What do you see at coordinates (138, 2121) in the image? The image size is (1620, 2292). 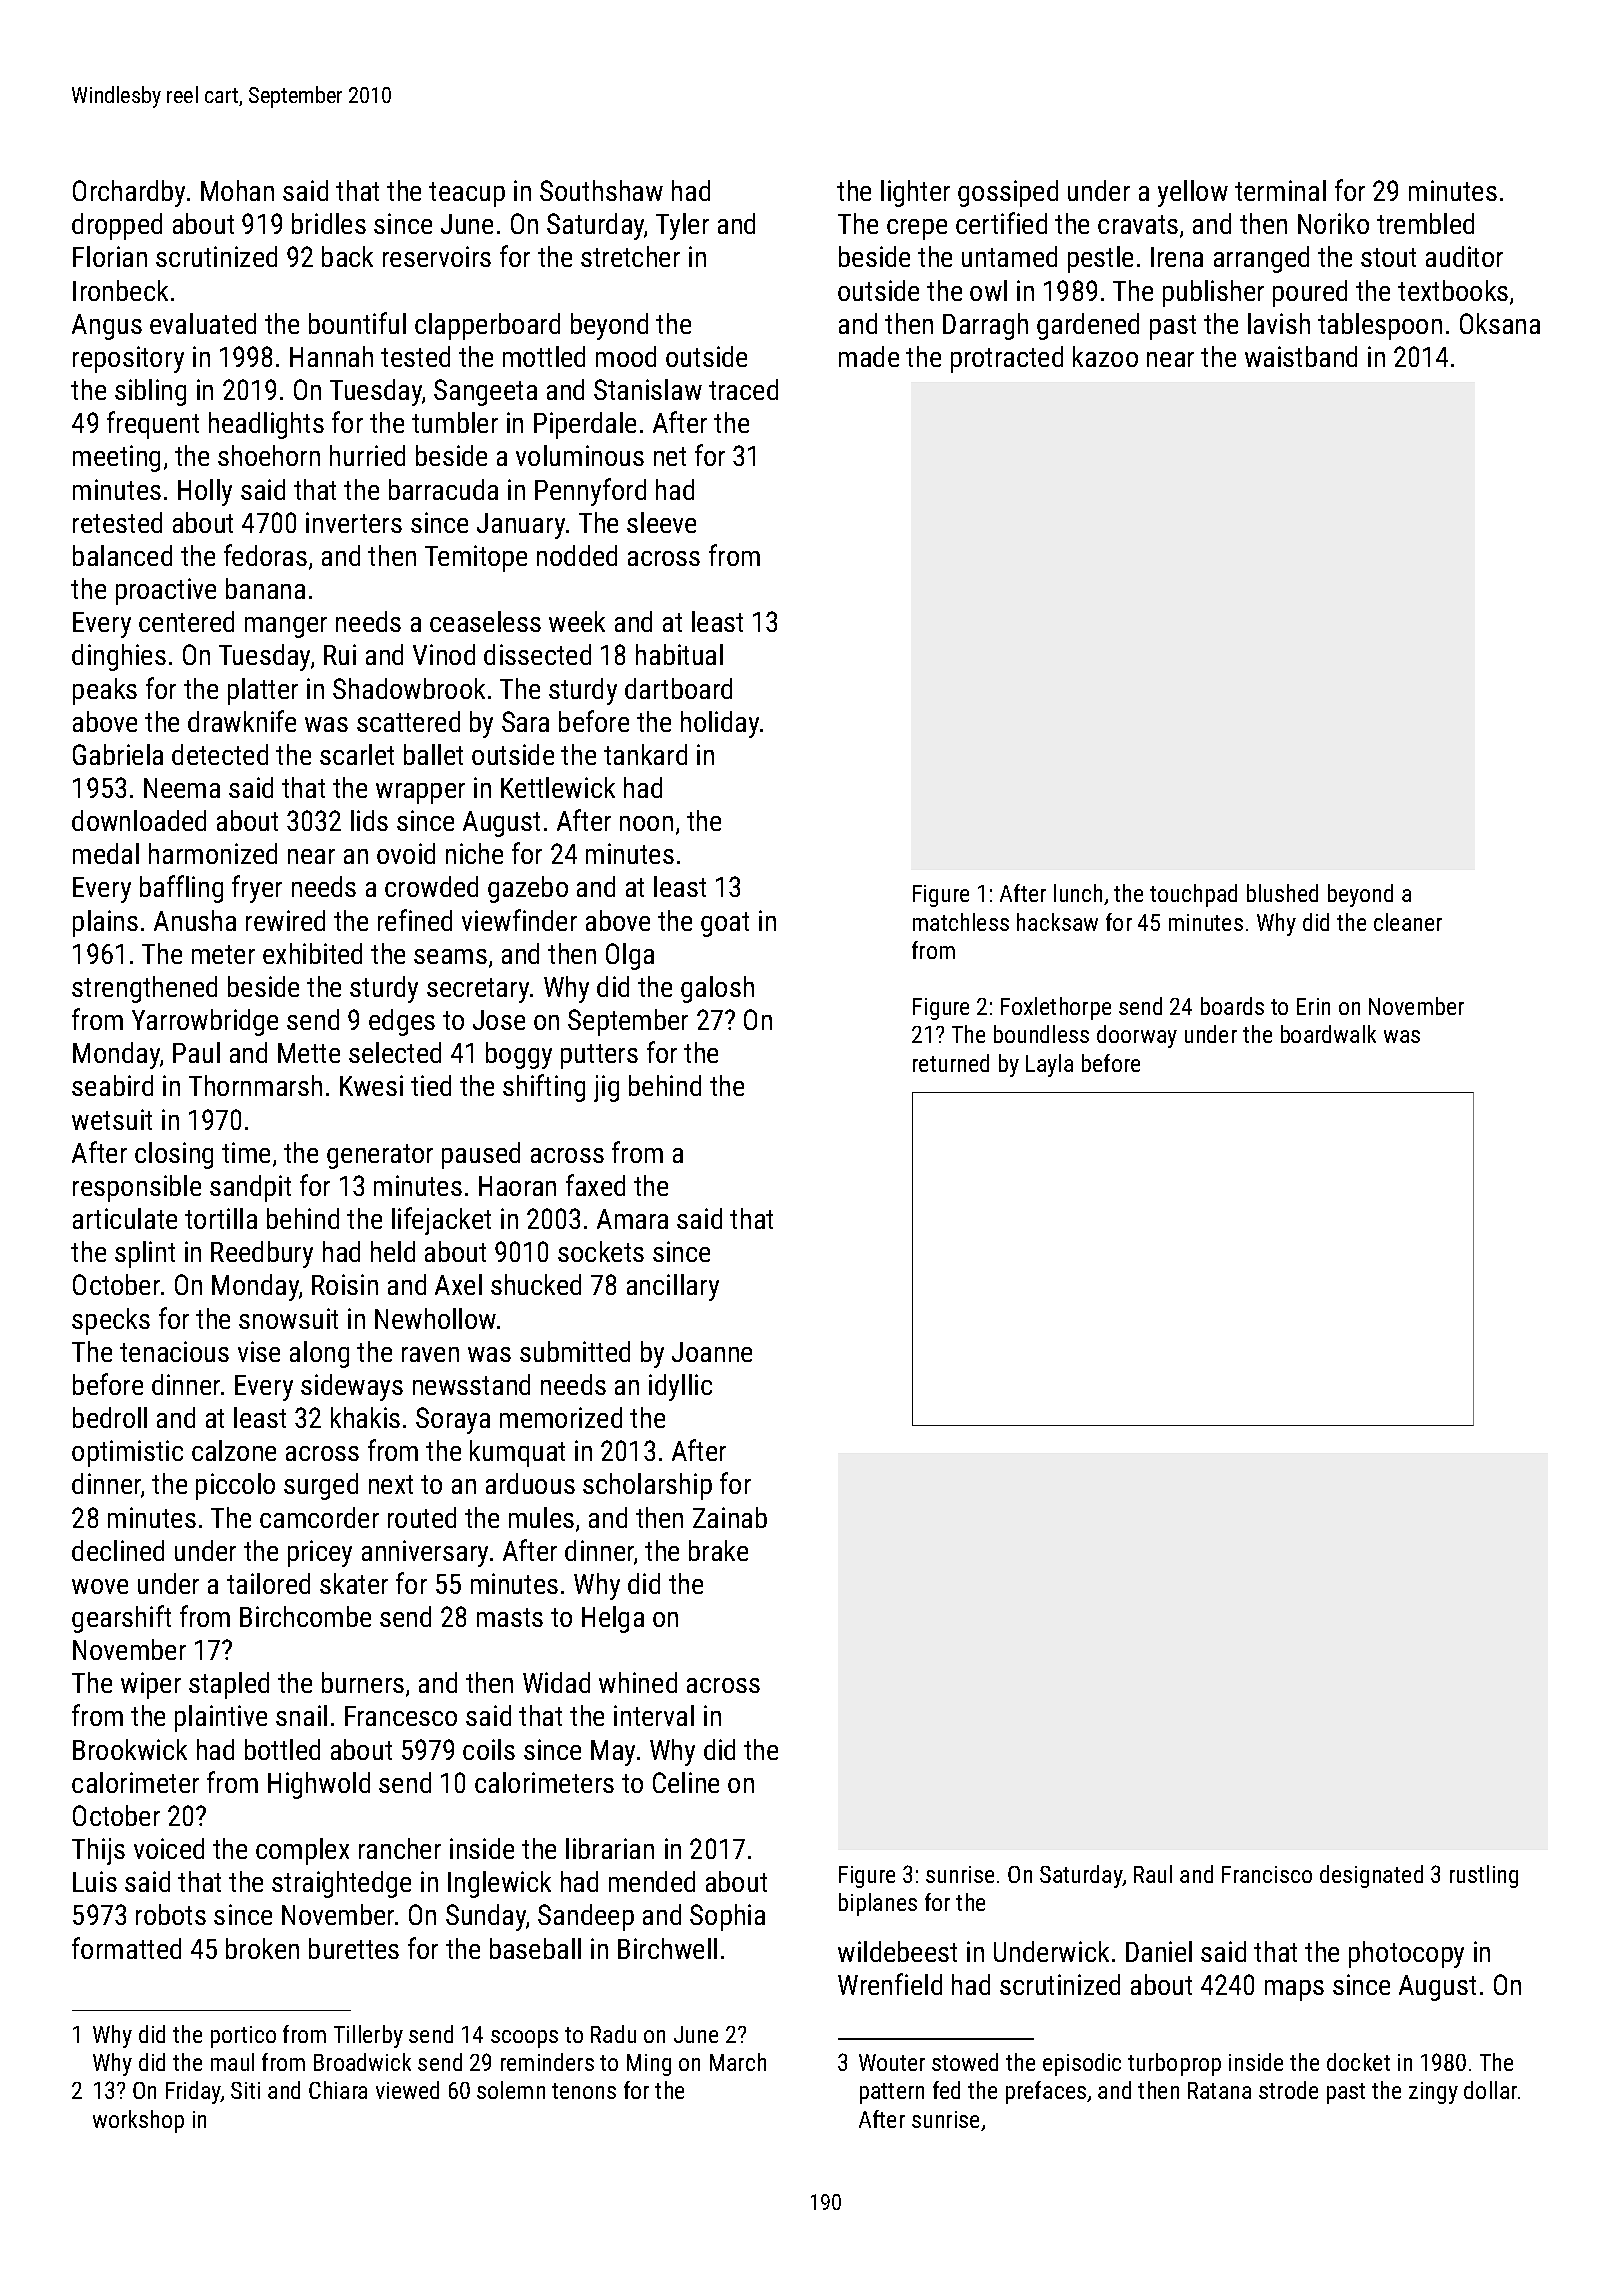 I see `workshop` at bounding box center [138, 2121].
